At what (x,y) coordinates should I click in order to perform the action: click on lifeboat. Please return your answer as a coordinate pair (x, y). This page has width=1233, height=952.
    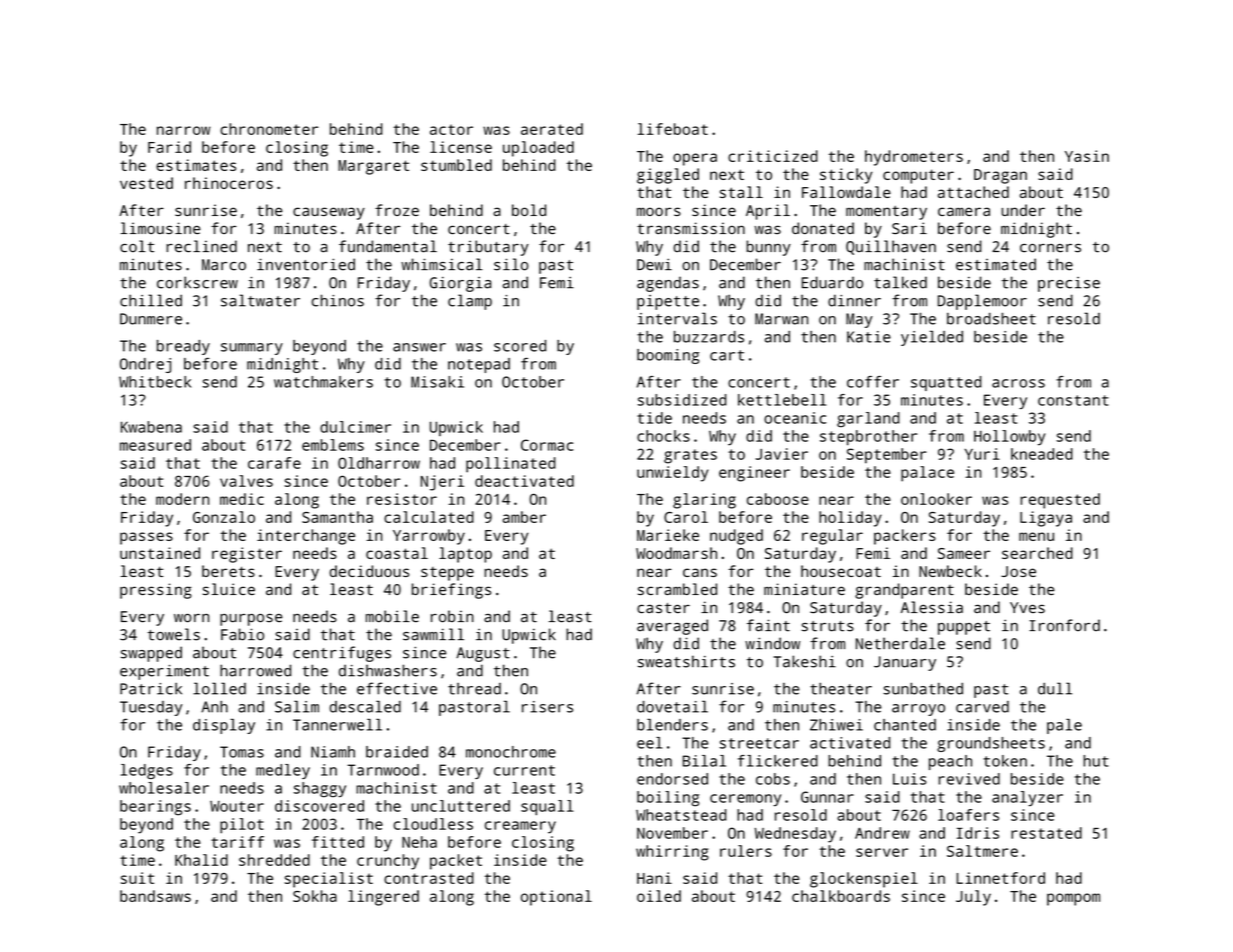
    Looking at the image, I should click on (673, 129).
